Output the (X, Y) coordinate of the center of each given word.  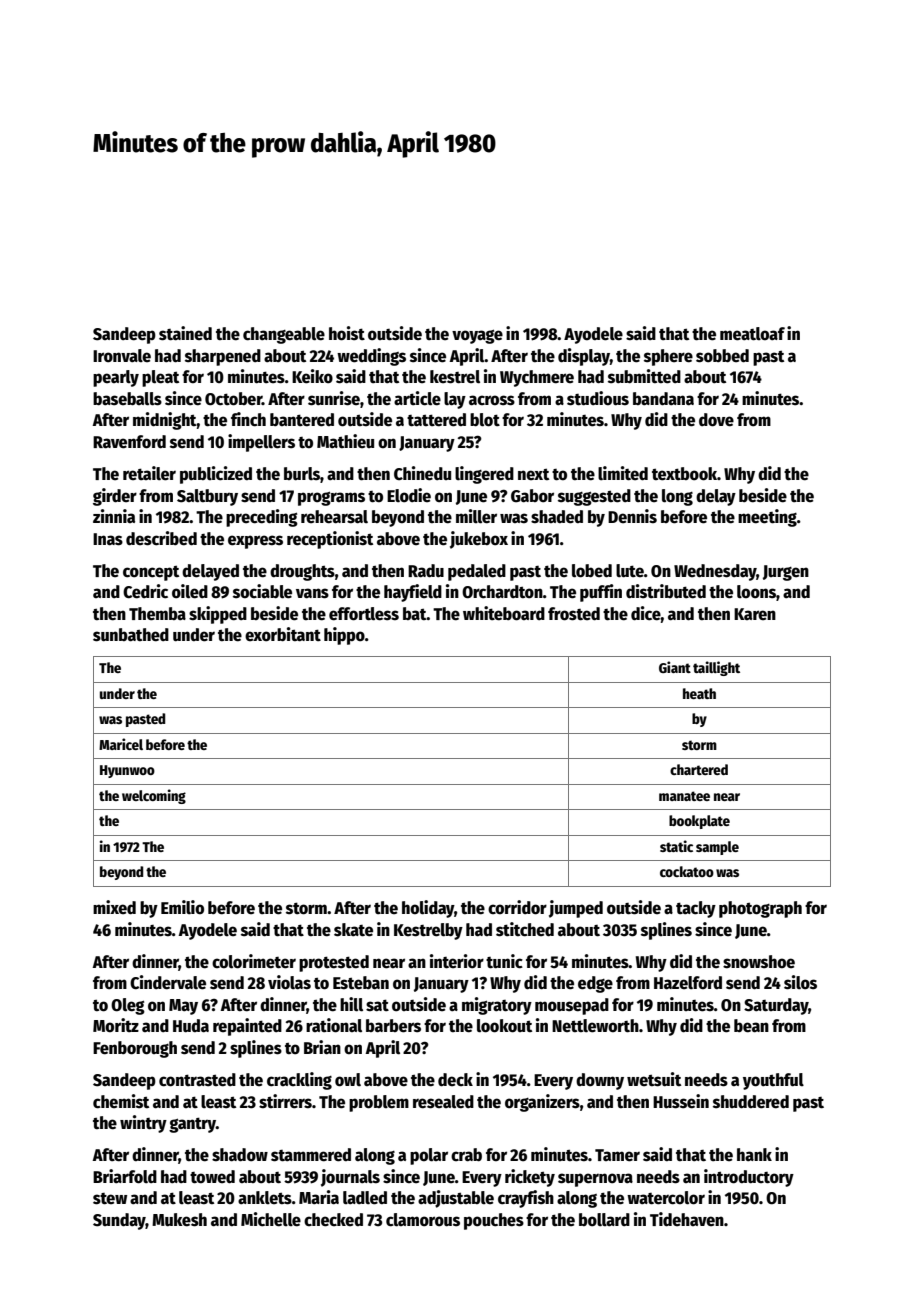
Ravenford (129, 442)
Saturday (776, 1006)
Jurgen (786, 573)
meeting (767, 518)
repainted (247, 1027)
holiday (428, 909)
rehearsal (334, 517)
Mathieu (345, 441)
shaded (557, 517)
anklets (265, 1198)
